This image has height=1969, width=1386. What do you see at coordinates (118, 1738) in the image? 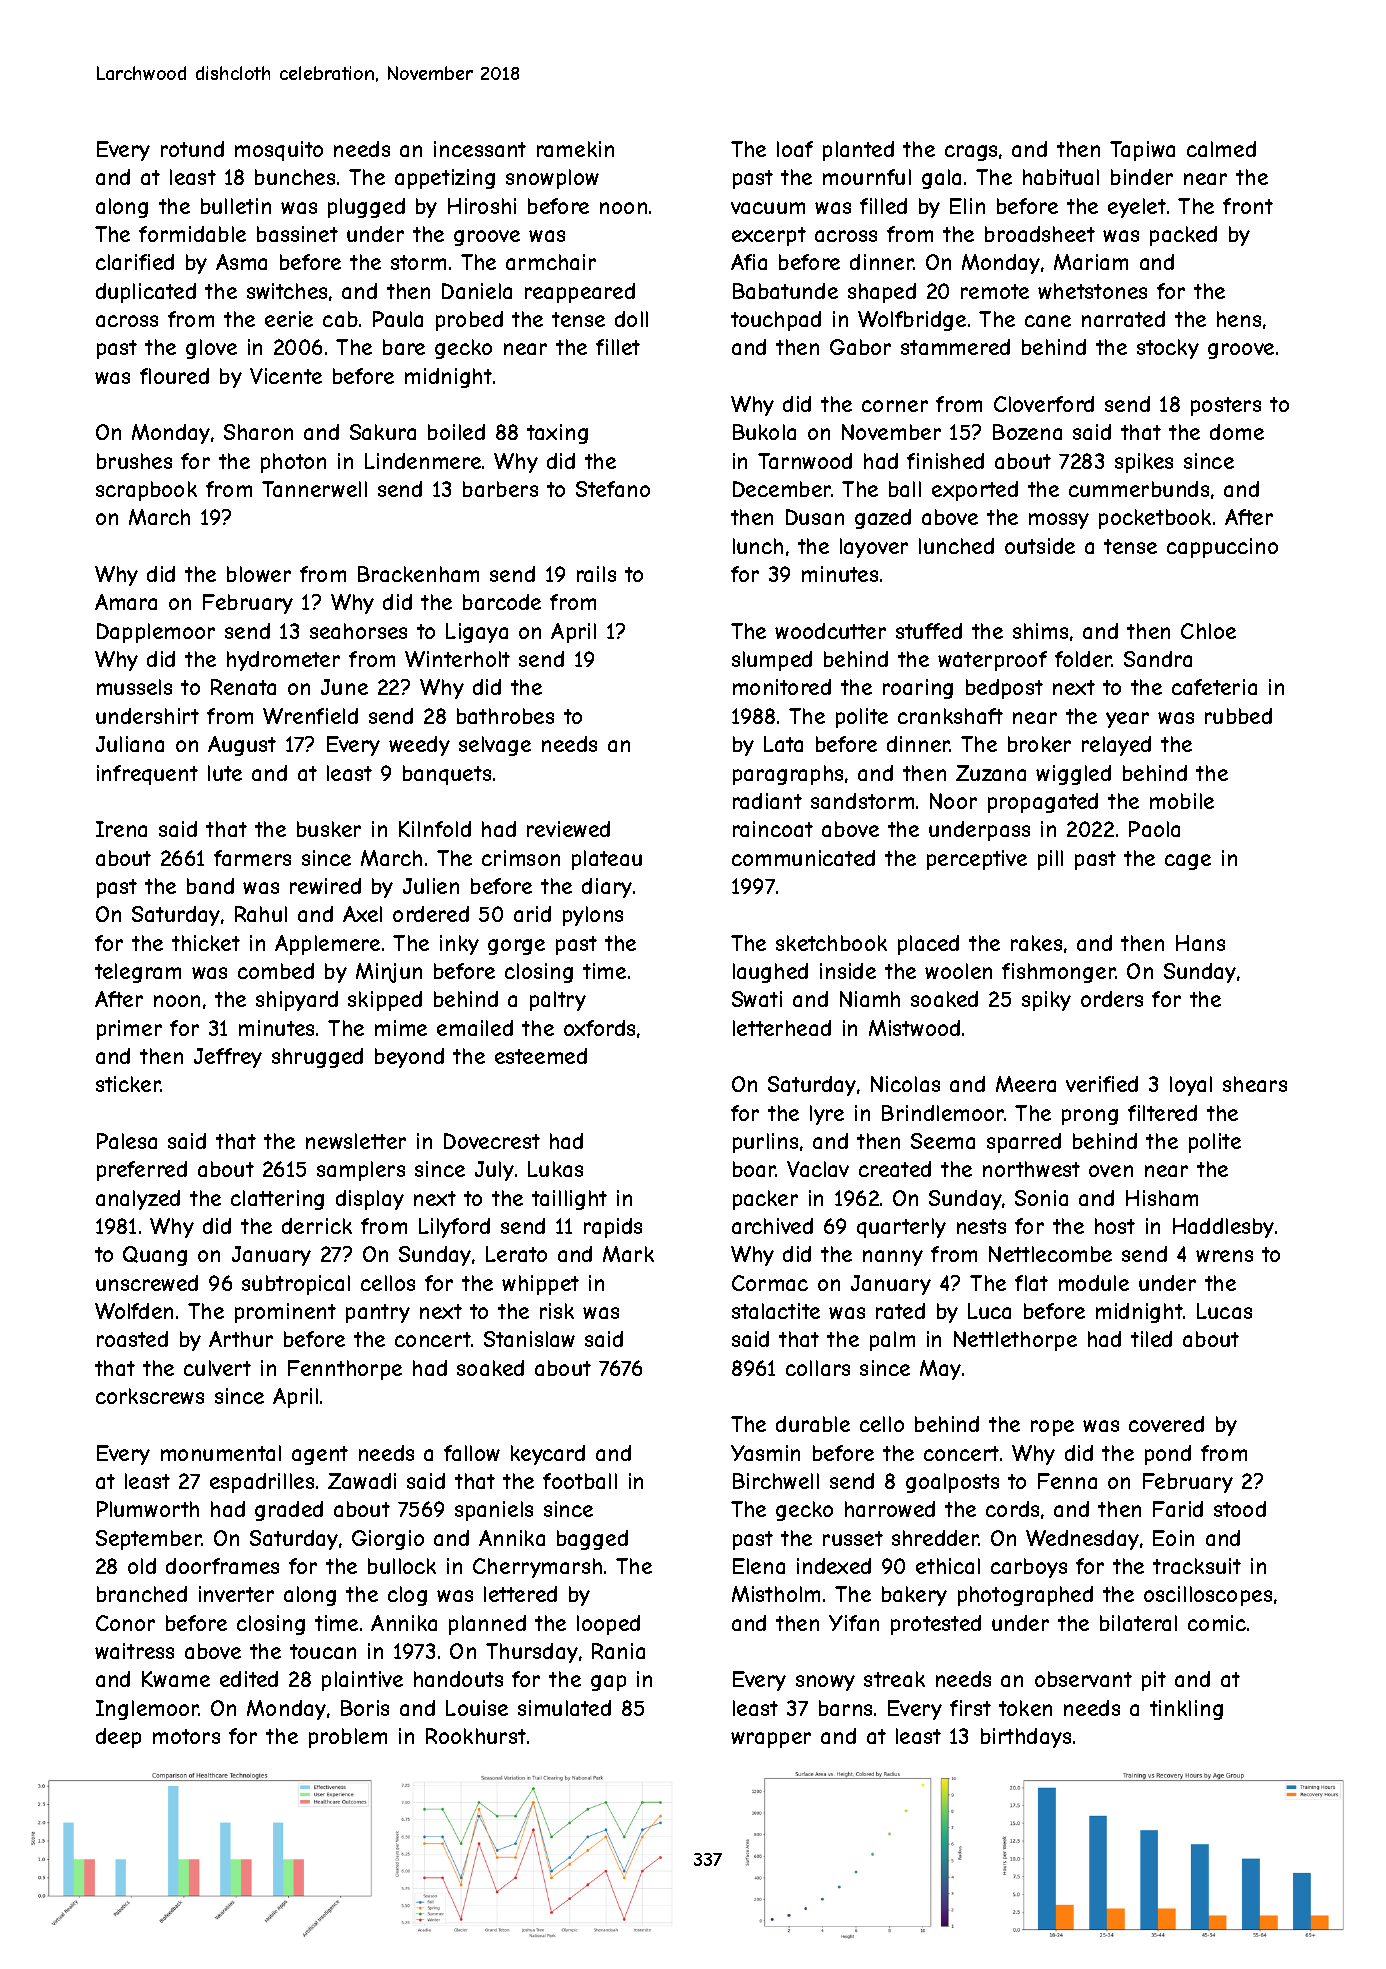
I see `deep` at bounding box center [118, 1738].
